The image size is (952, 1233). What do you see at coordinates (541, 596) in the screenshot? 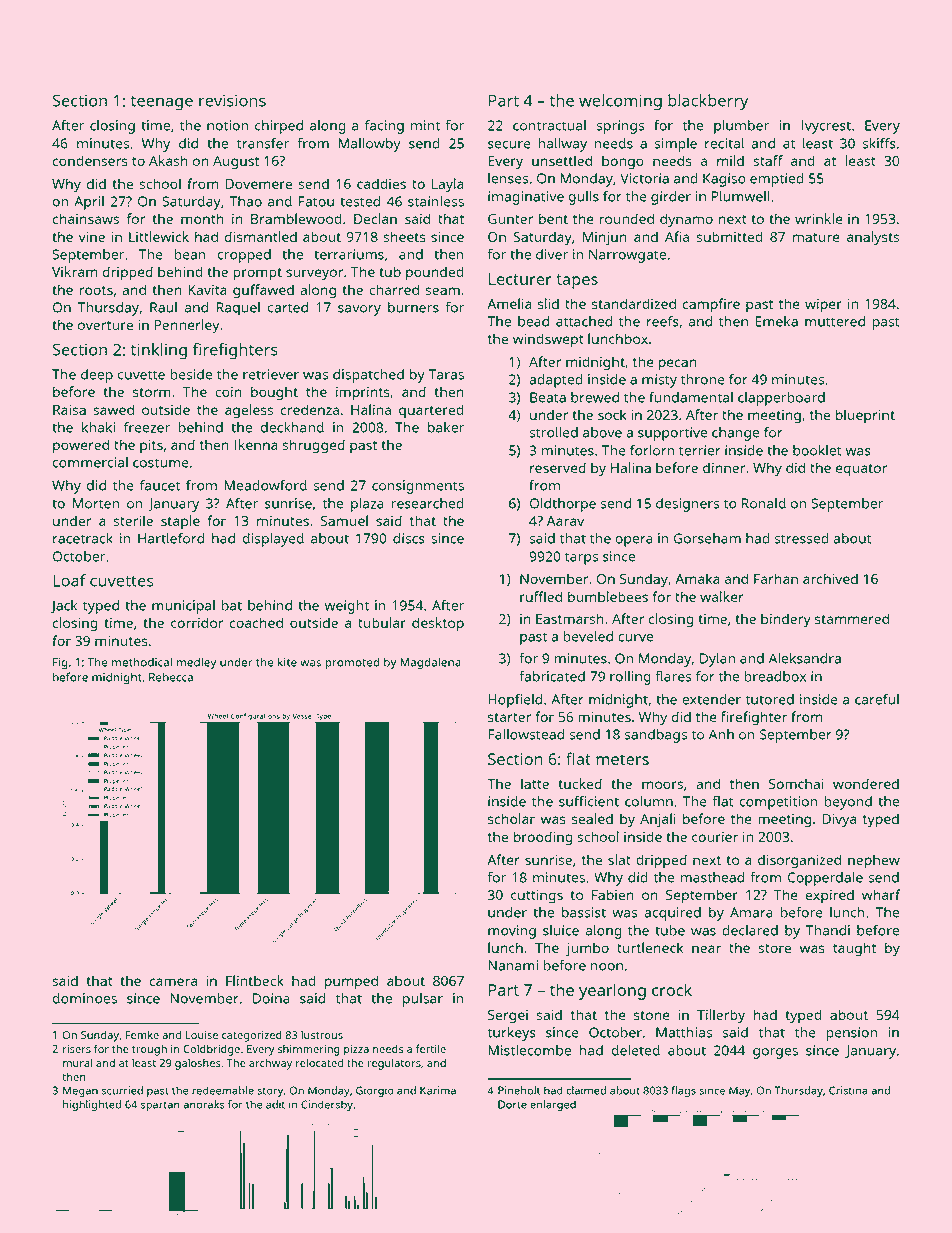
I see `ruffled` at bounding box center [541, 596].
